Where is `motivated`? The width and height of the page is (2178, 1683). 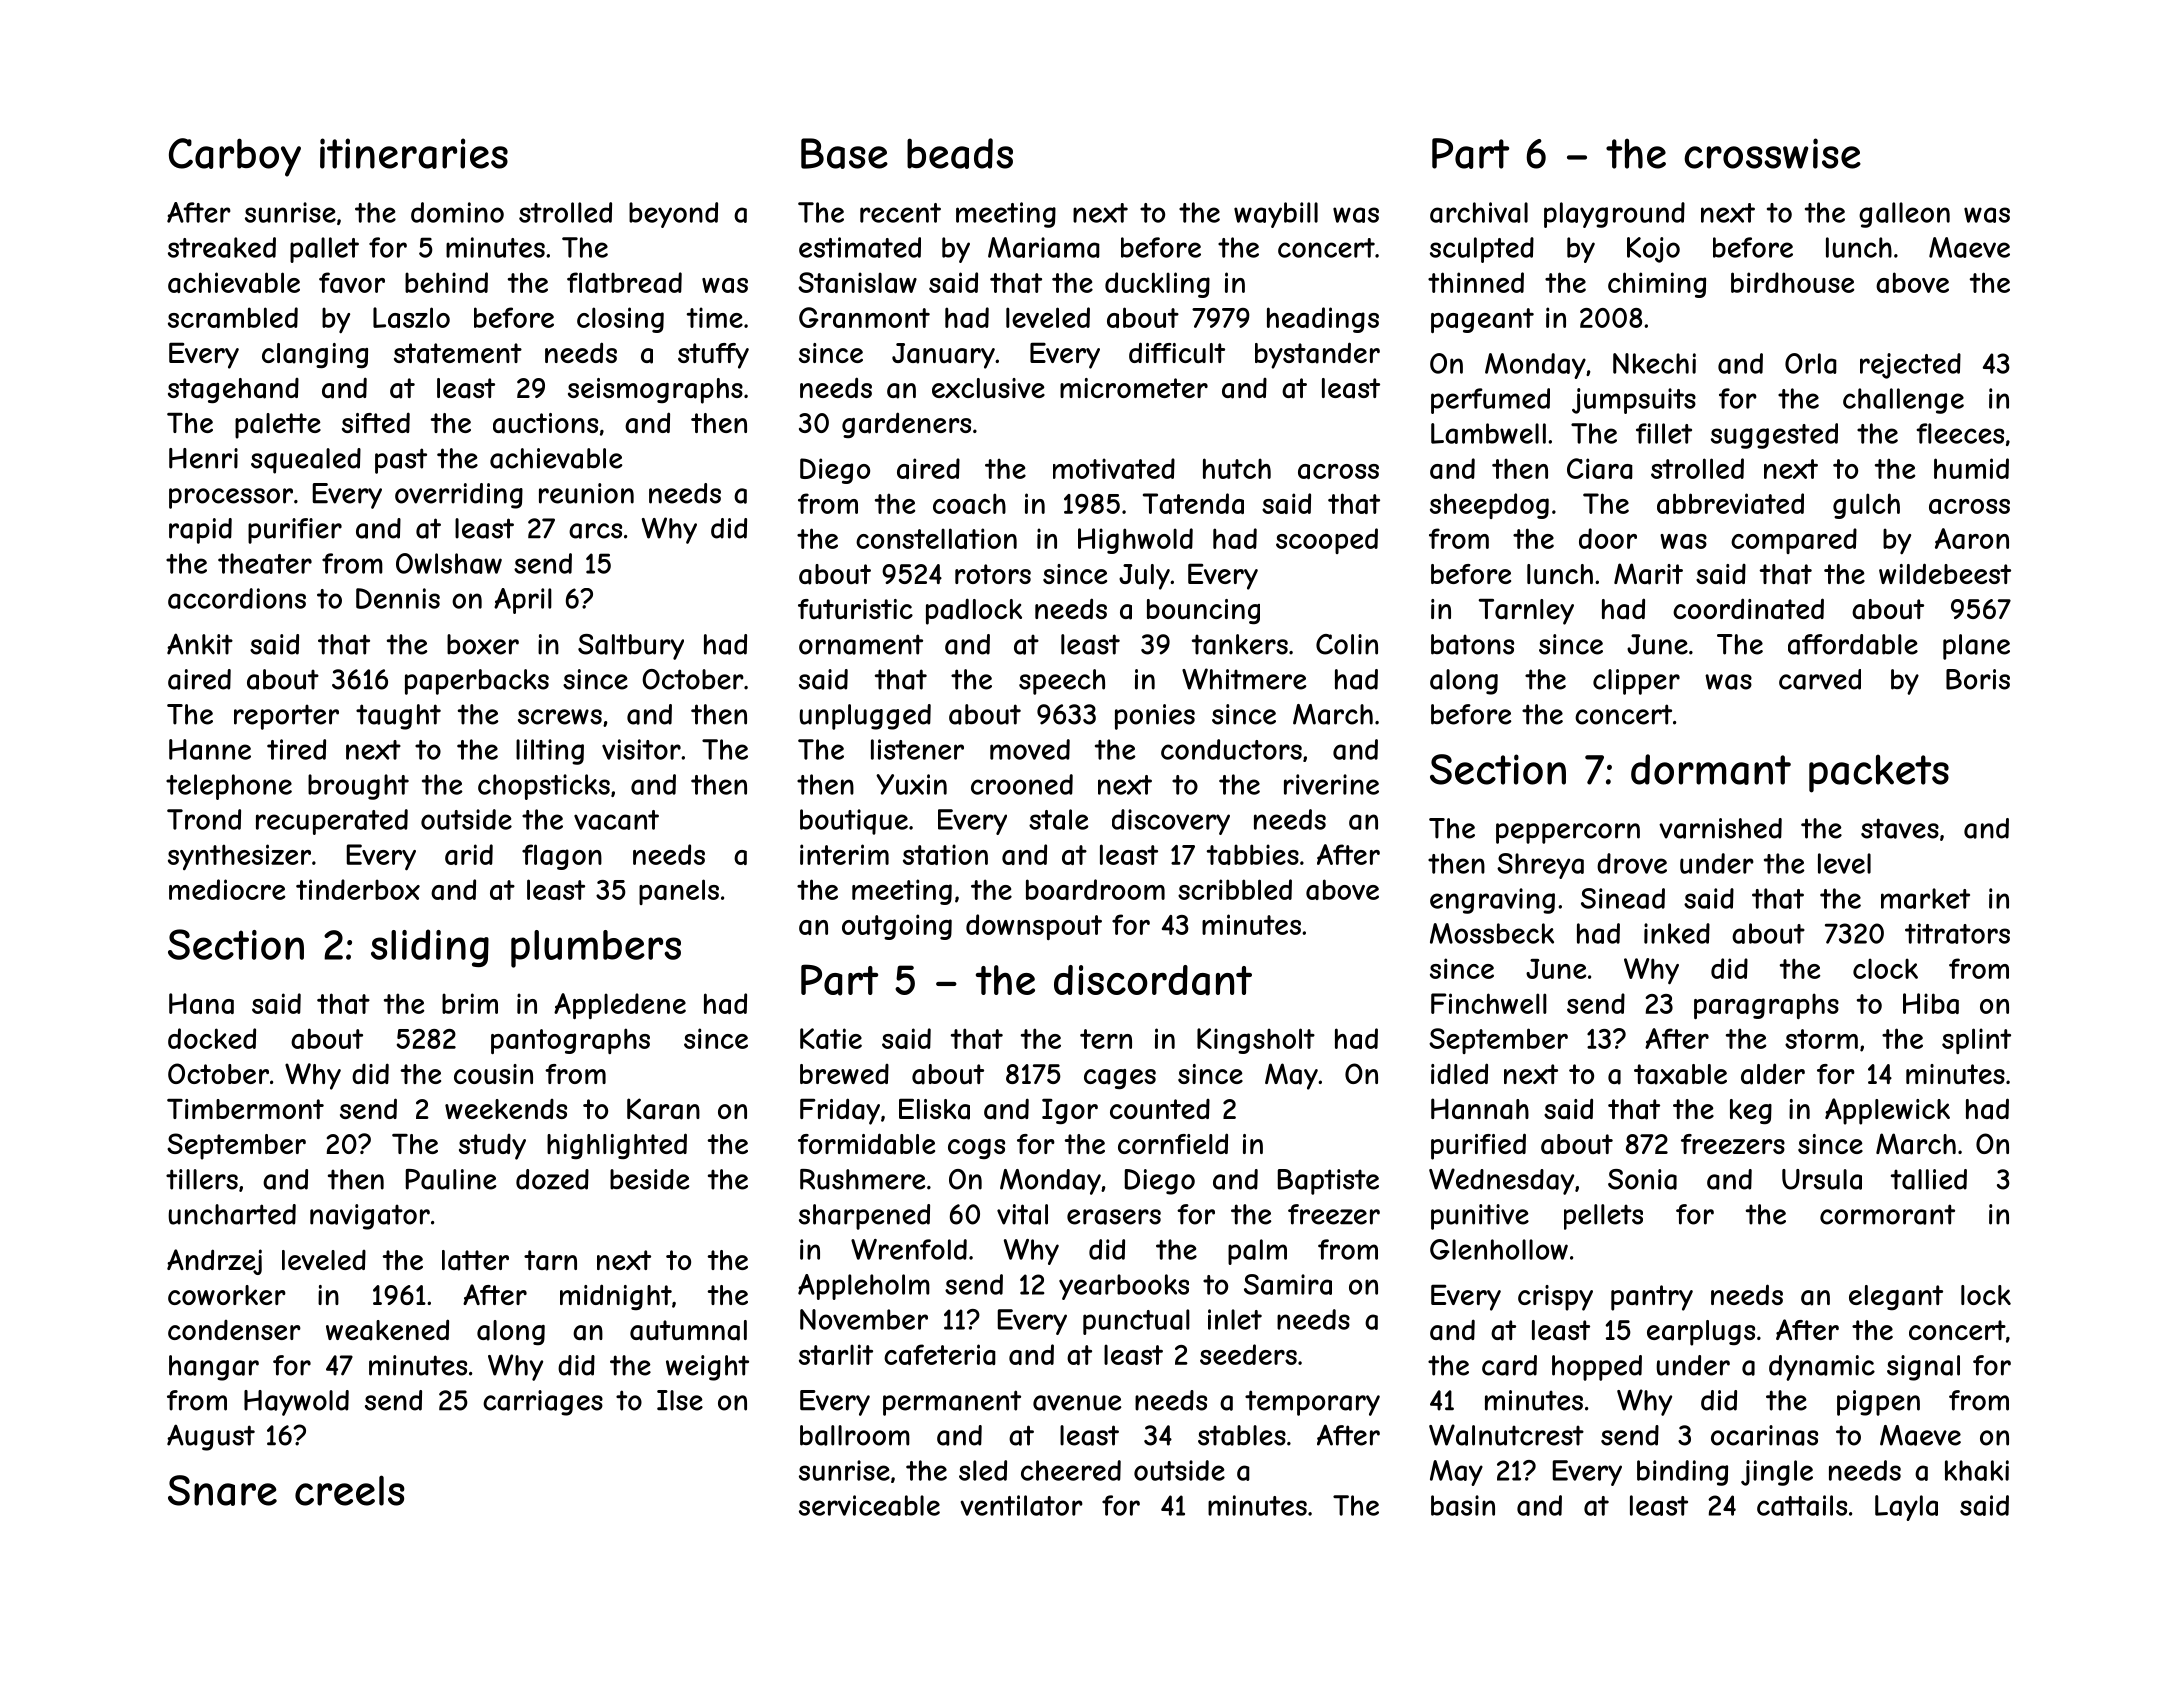 motivated is located at coordinates (1114, 468).
